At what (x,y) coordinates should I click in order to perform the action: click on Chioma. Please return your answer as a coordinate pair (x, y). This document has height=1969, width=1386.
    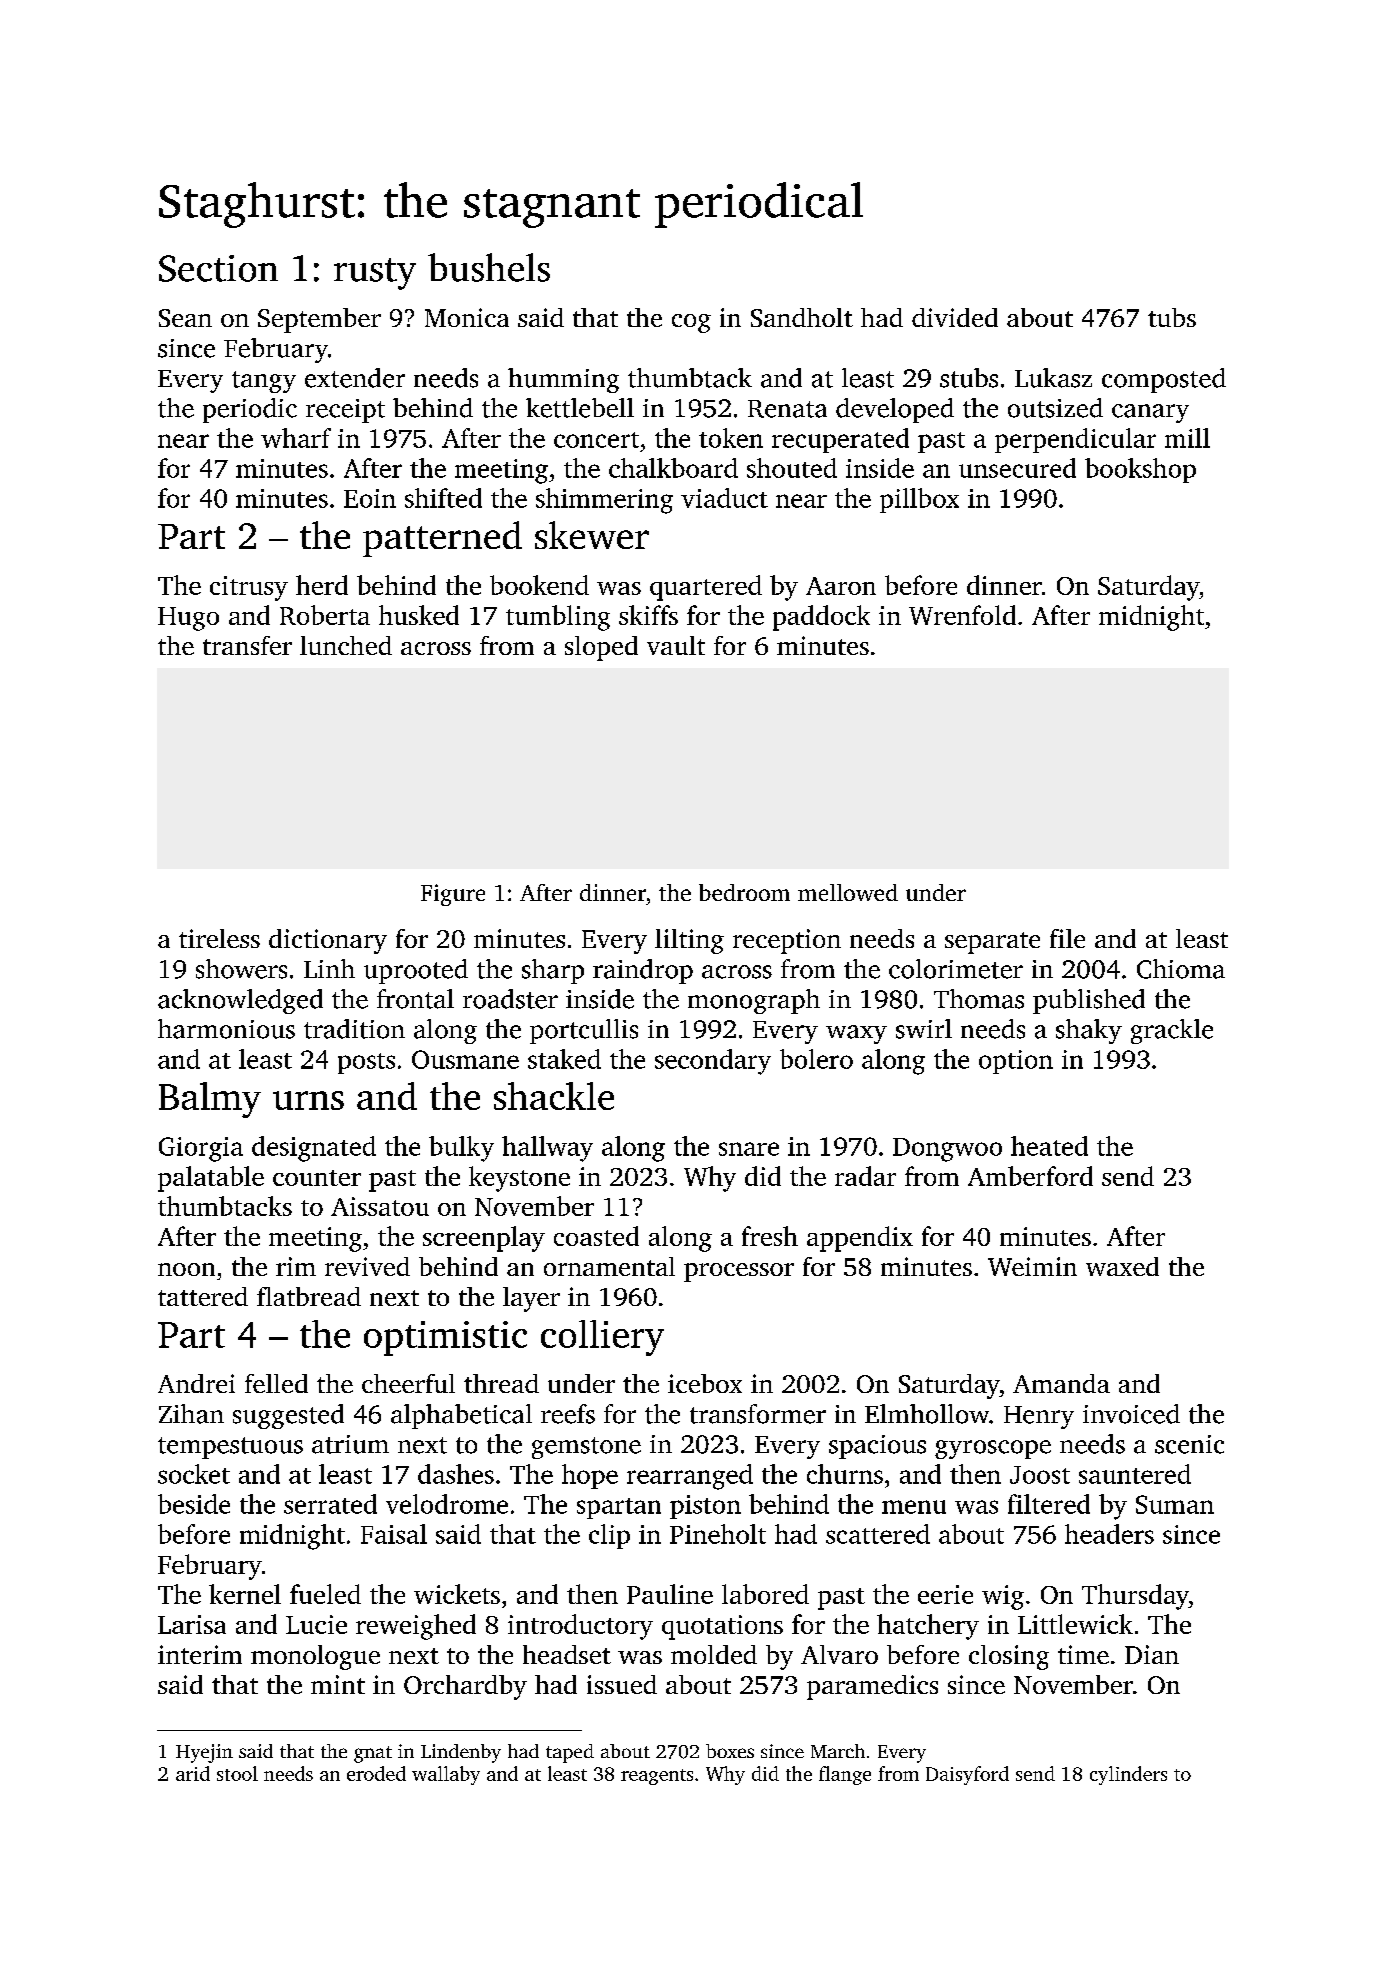
    Looking at the image, I should click on (1181, 969).
